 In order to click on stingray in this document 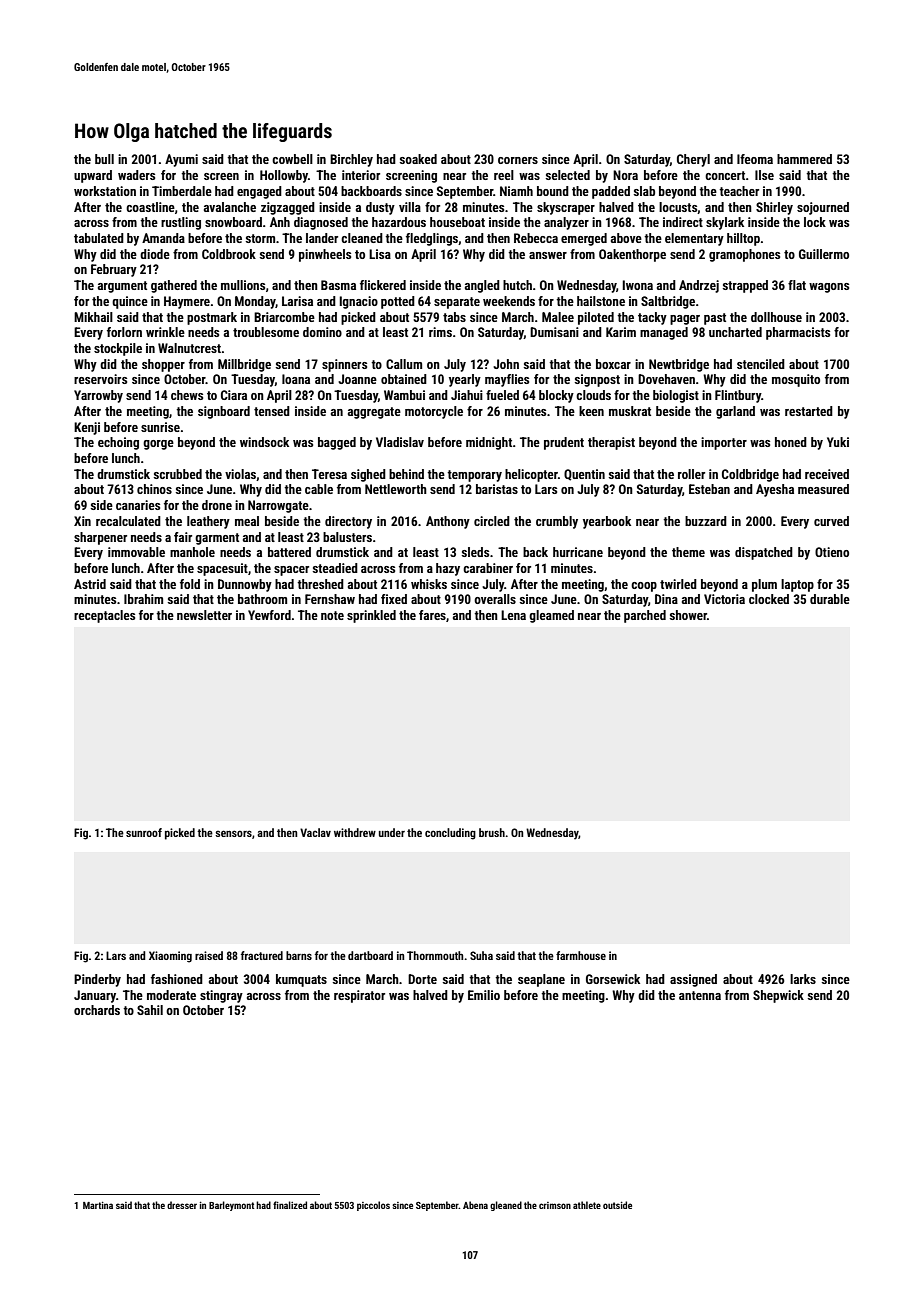, I will do `click(221, 996)`.
